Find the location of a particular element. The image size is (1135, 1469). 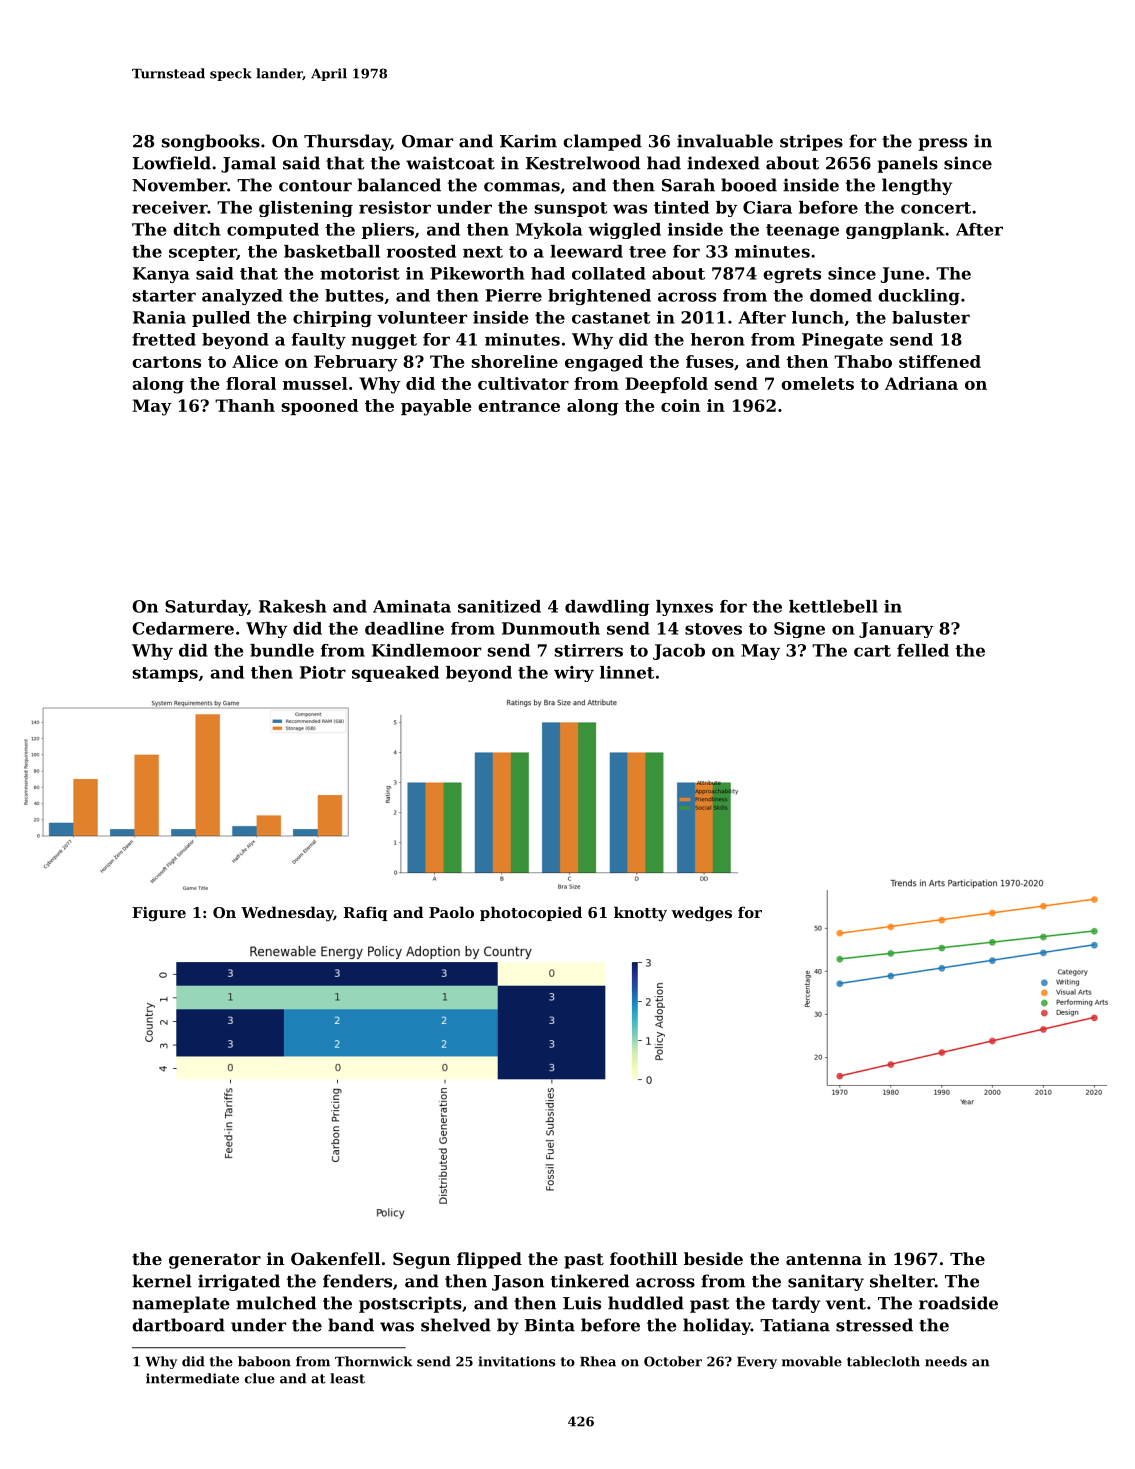

intermediate is located at coordinates (192, 1378).
